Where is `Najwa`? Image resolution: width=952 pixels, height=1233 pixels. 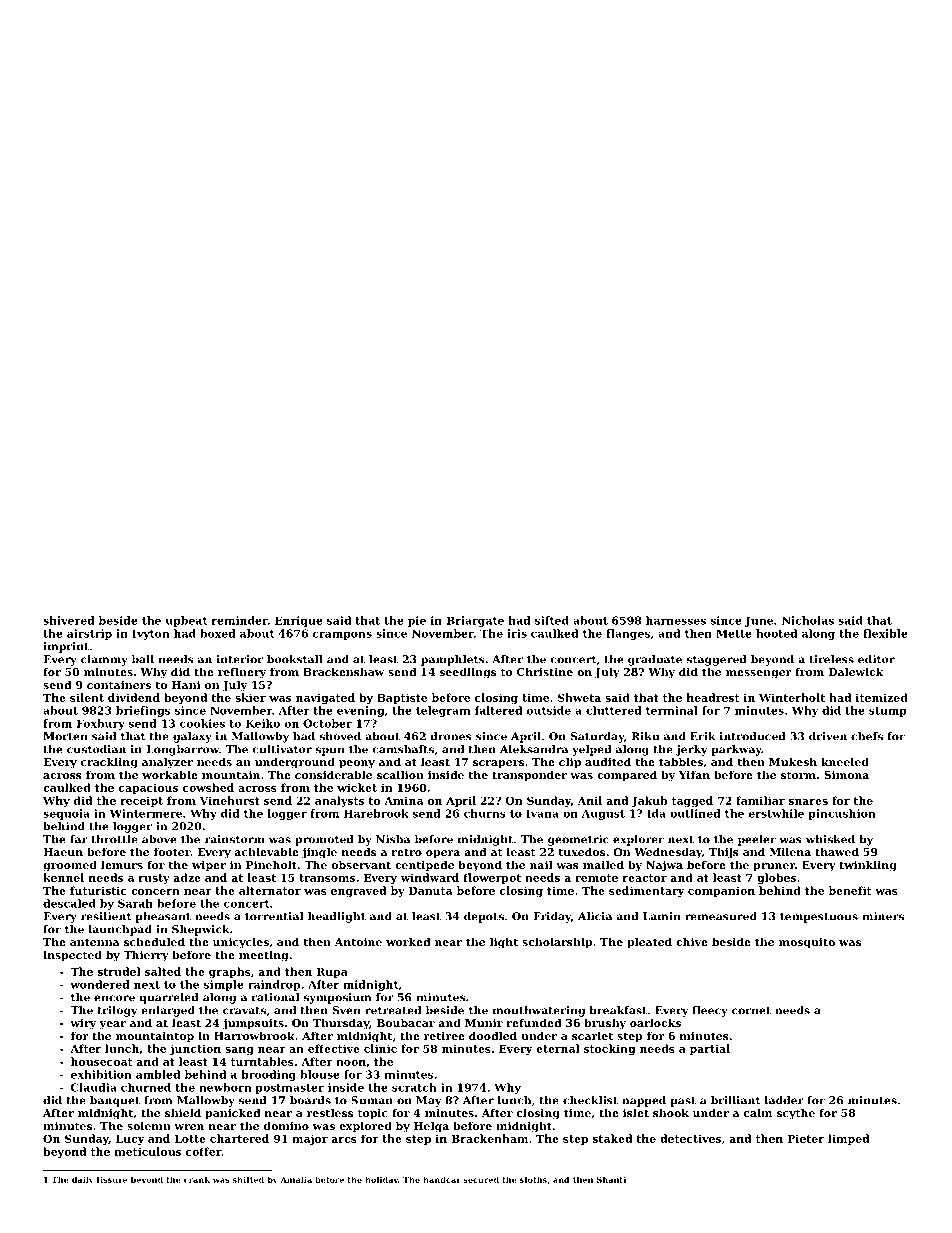
Najwa is located at coordinates (664, 866).
